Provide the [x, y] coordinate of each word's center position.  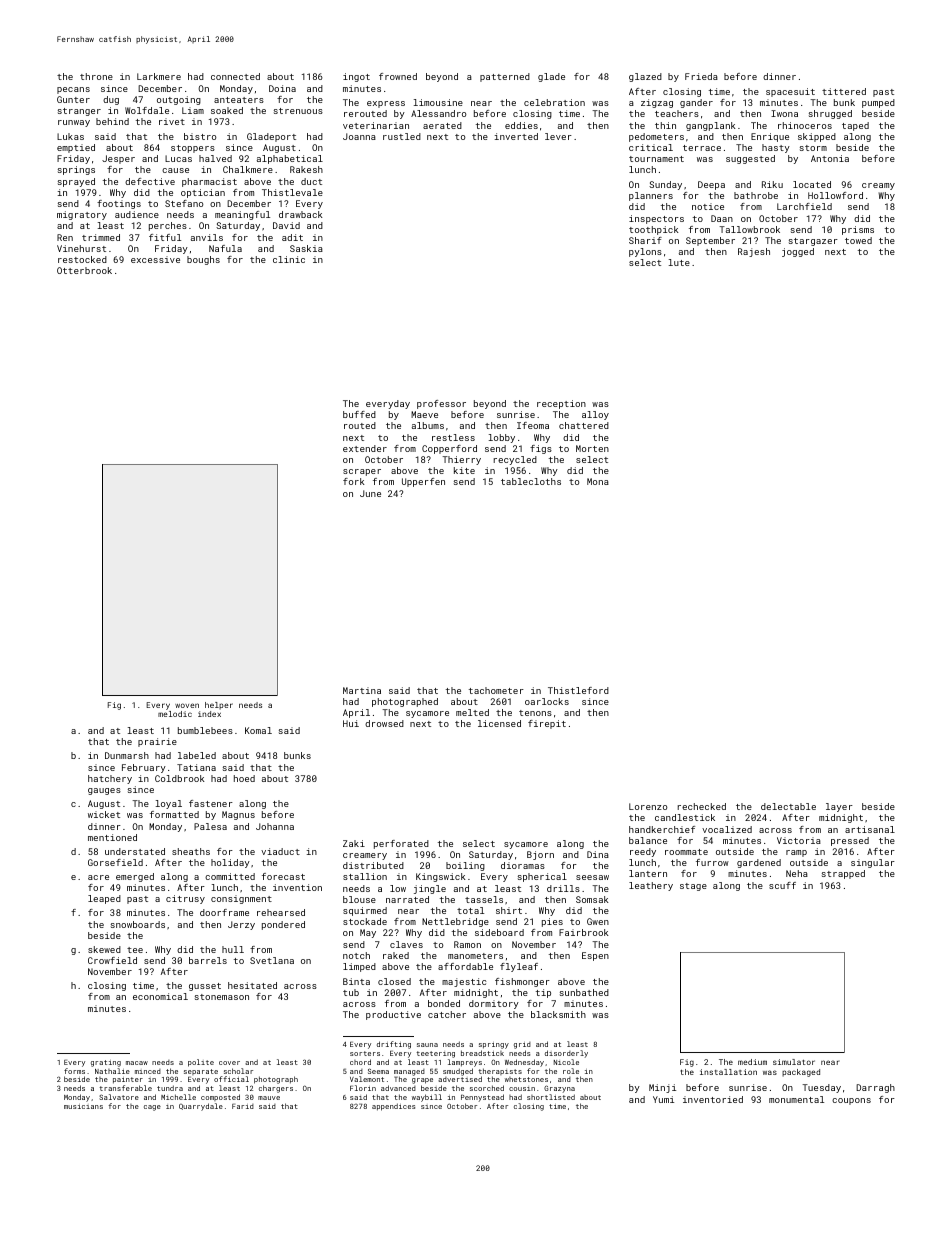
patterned [505, 77]
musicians [83, 1106]
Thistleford [578, 690]
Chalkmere [248, 169]
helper [219, 706]
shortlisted [551, 1097]
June [370, 493]
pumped [878, 103]
